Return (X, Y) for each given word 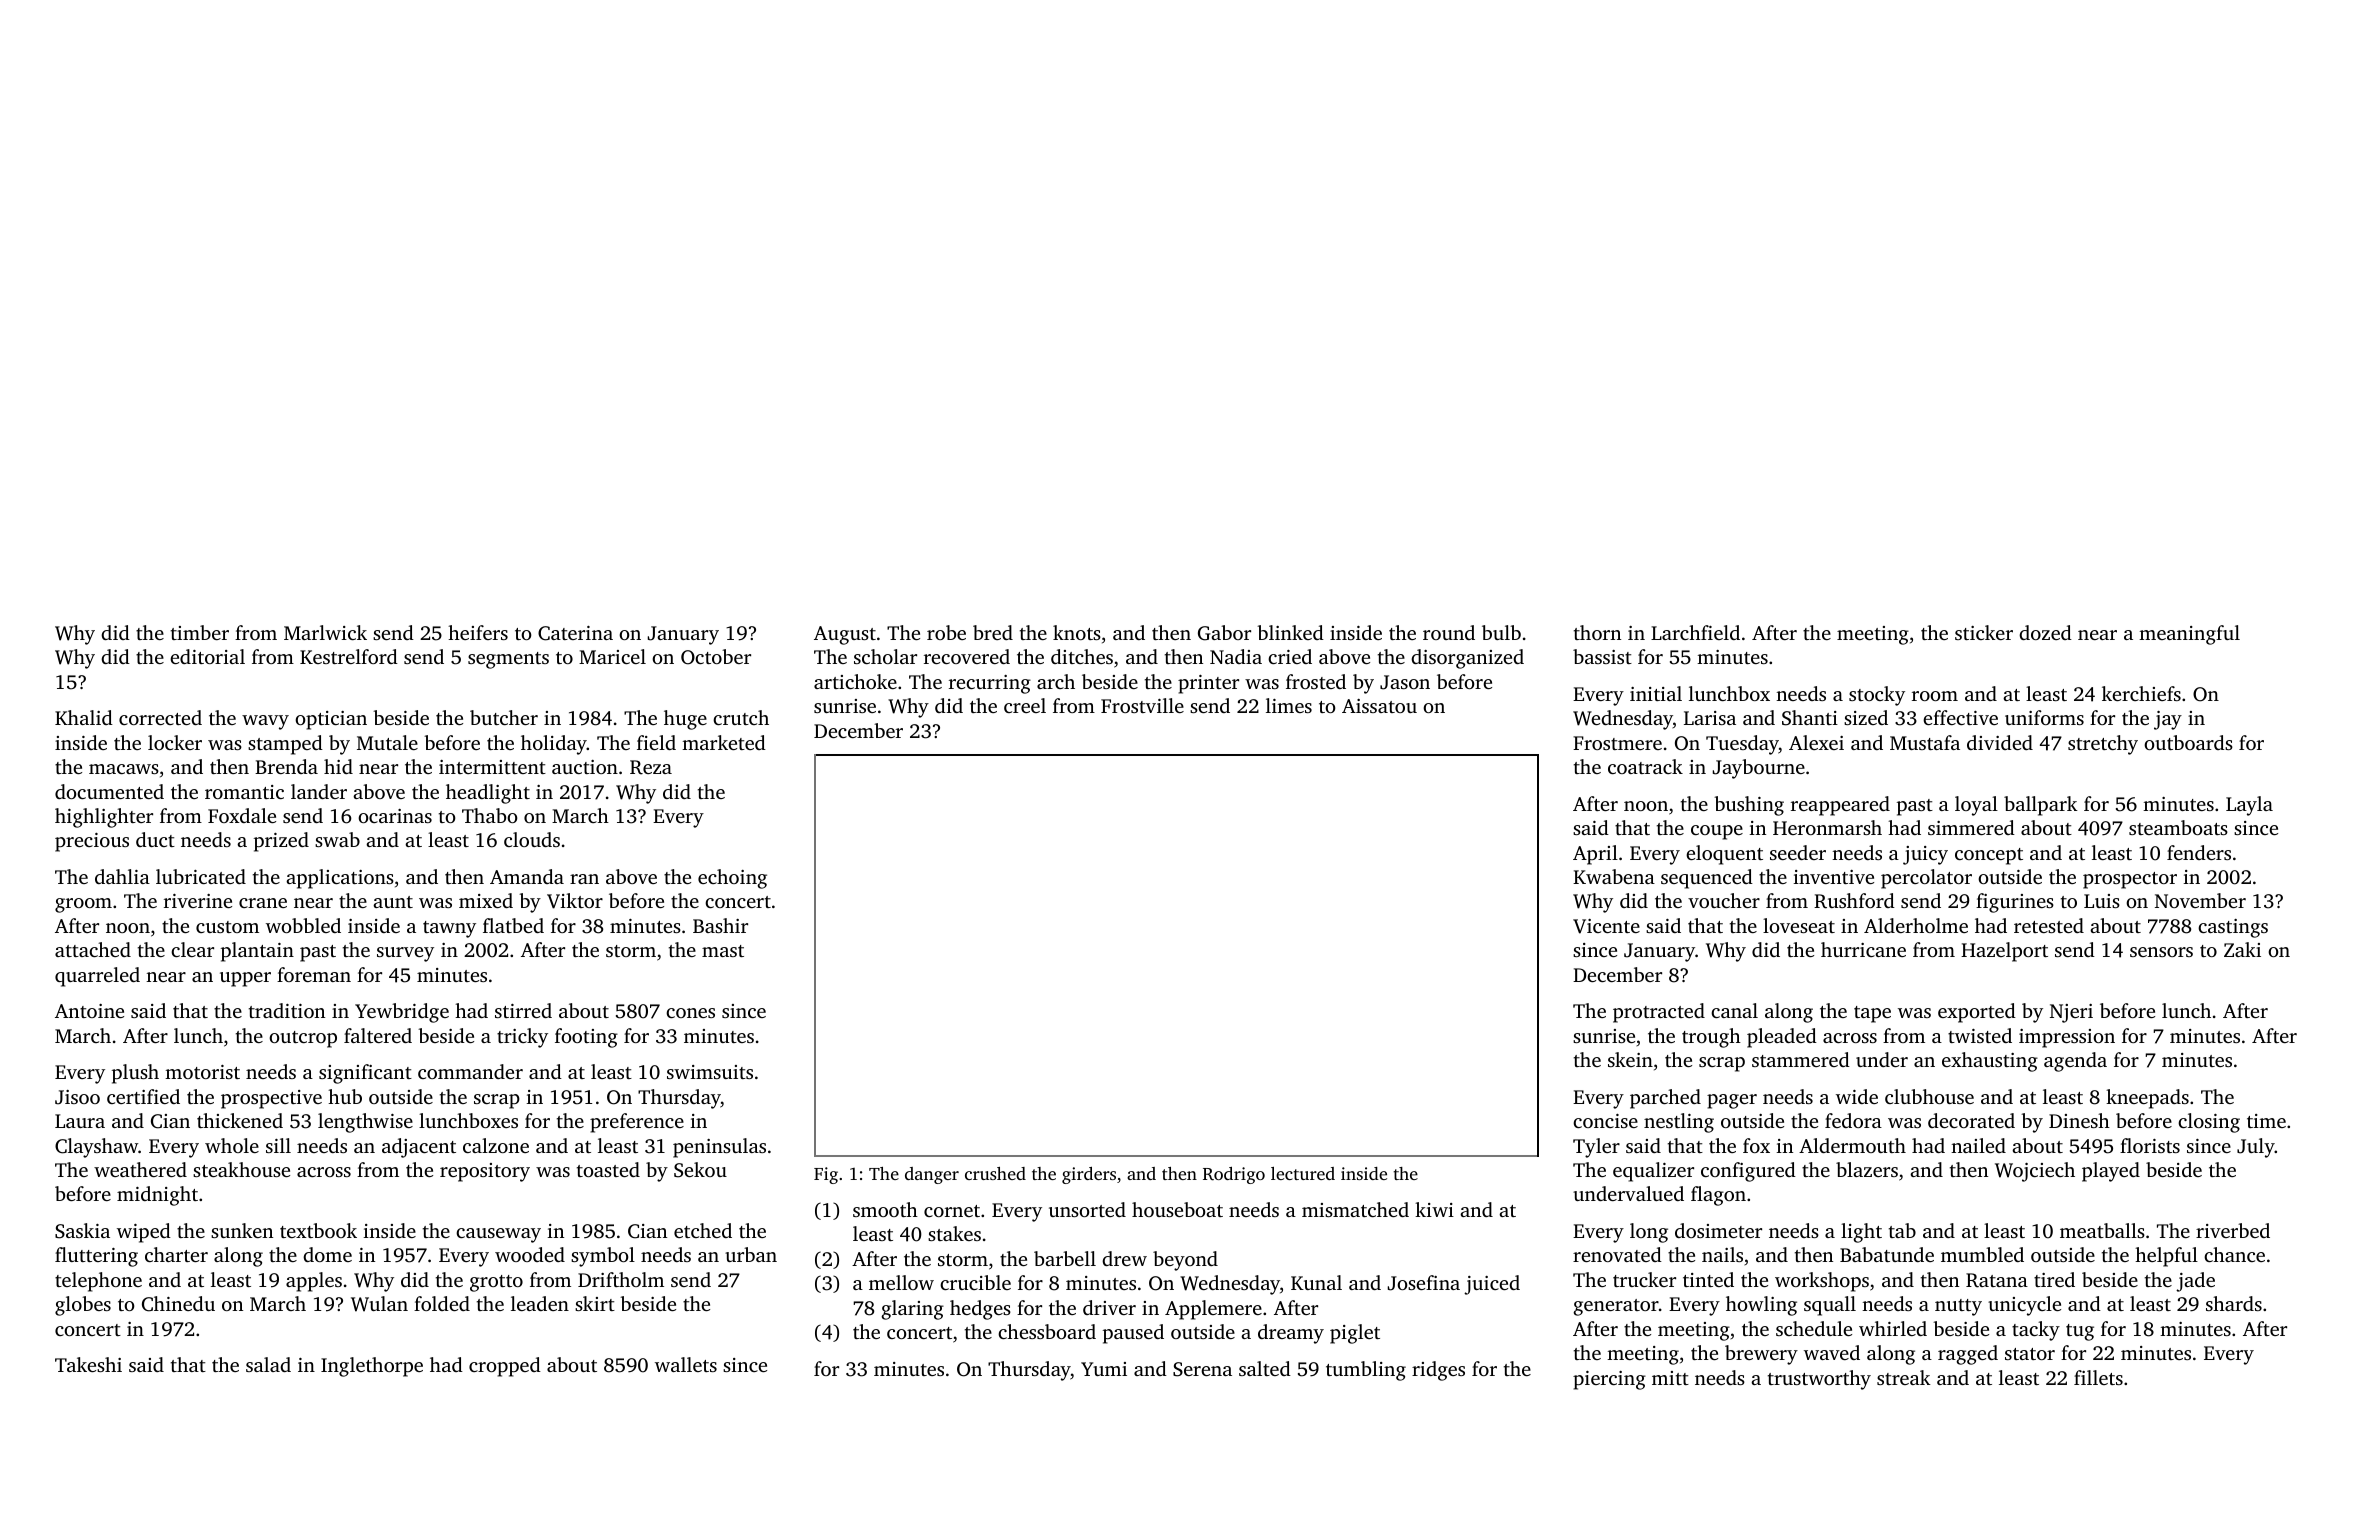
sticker (1984, 632)
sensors (2161, 952)
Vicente (1606, 926)
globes (83, 1306)
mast (723, 951)
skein (1630, 1059)
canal (1734, 1010)
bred (993, 632)
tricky (522, 1038)
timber (200, 632)
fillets (2098, 1377)
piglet (1355, 1334)
